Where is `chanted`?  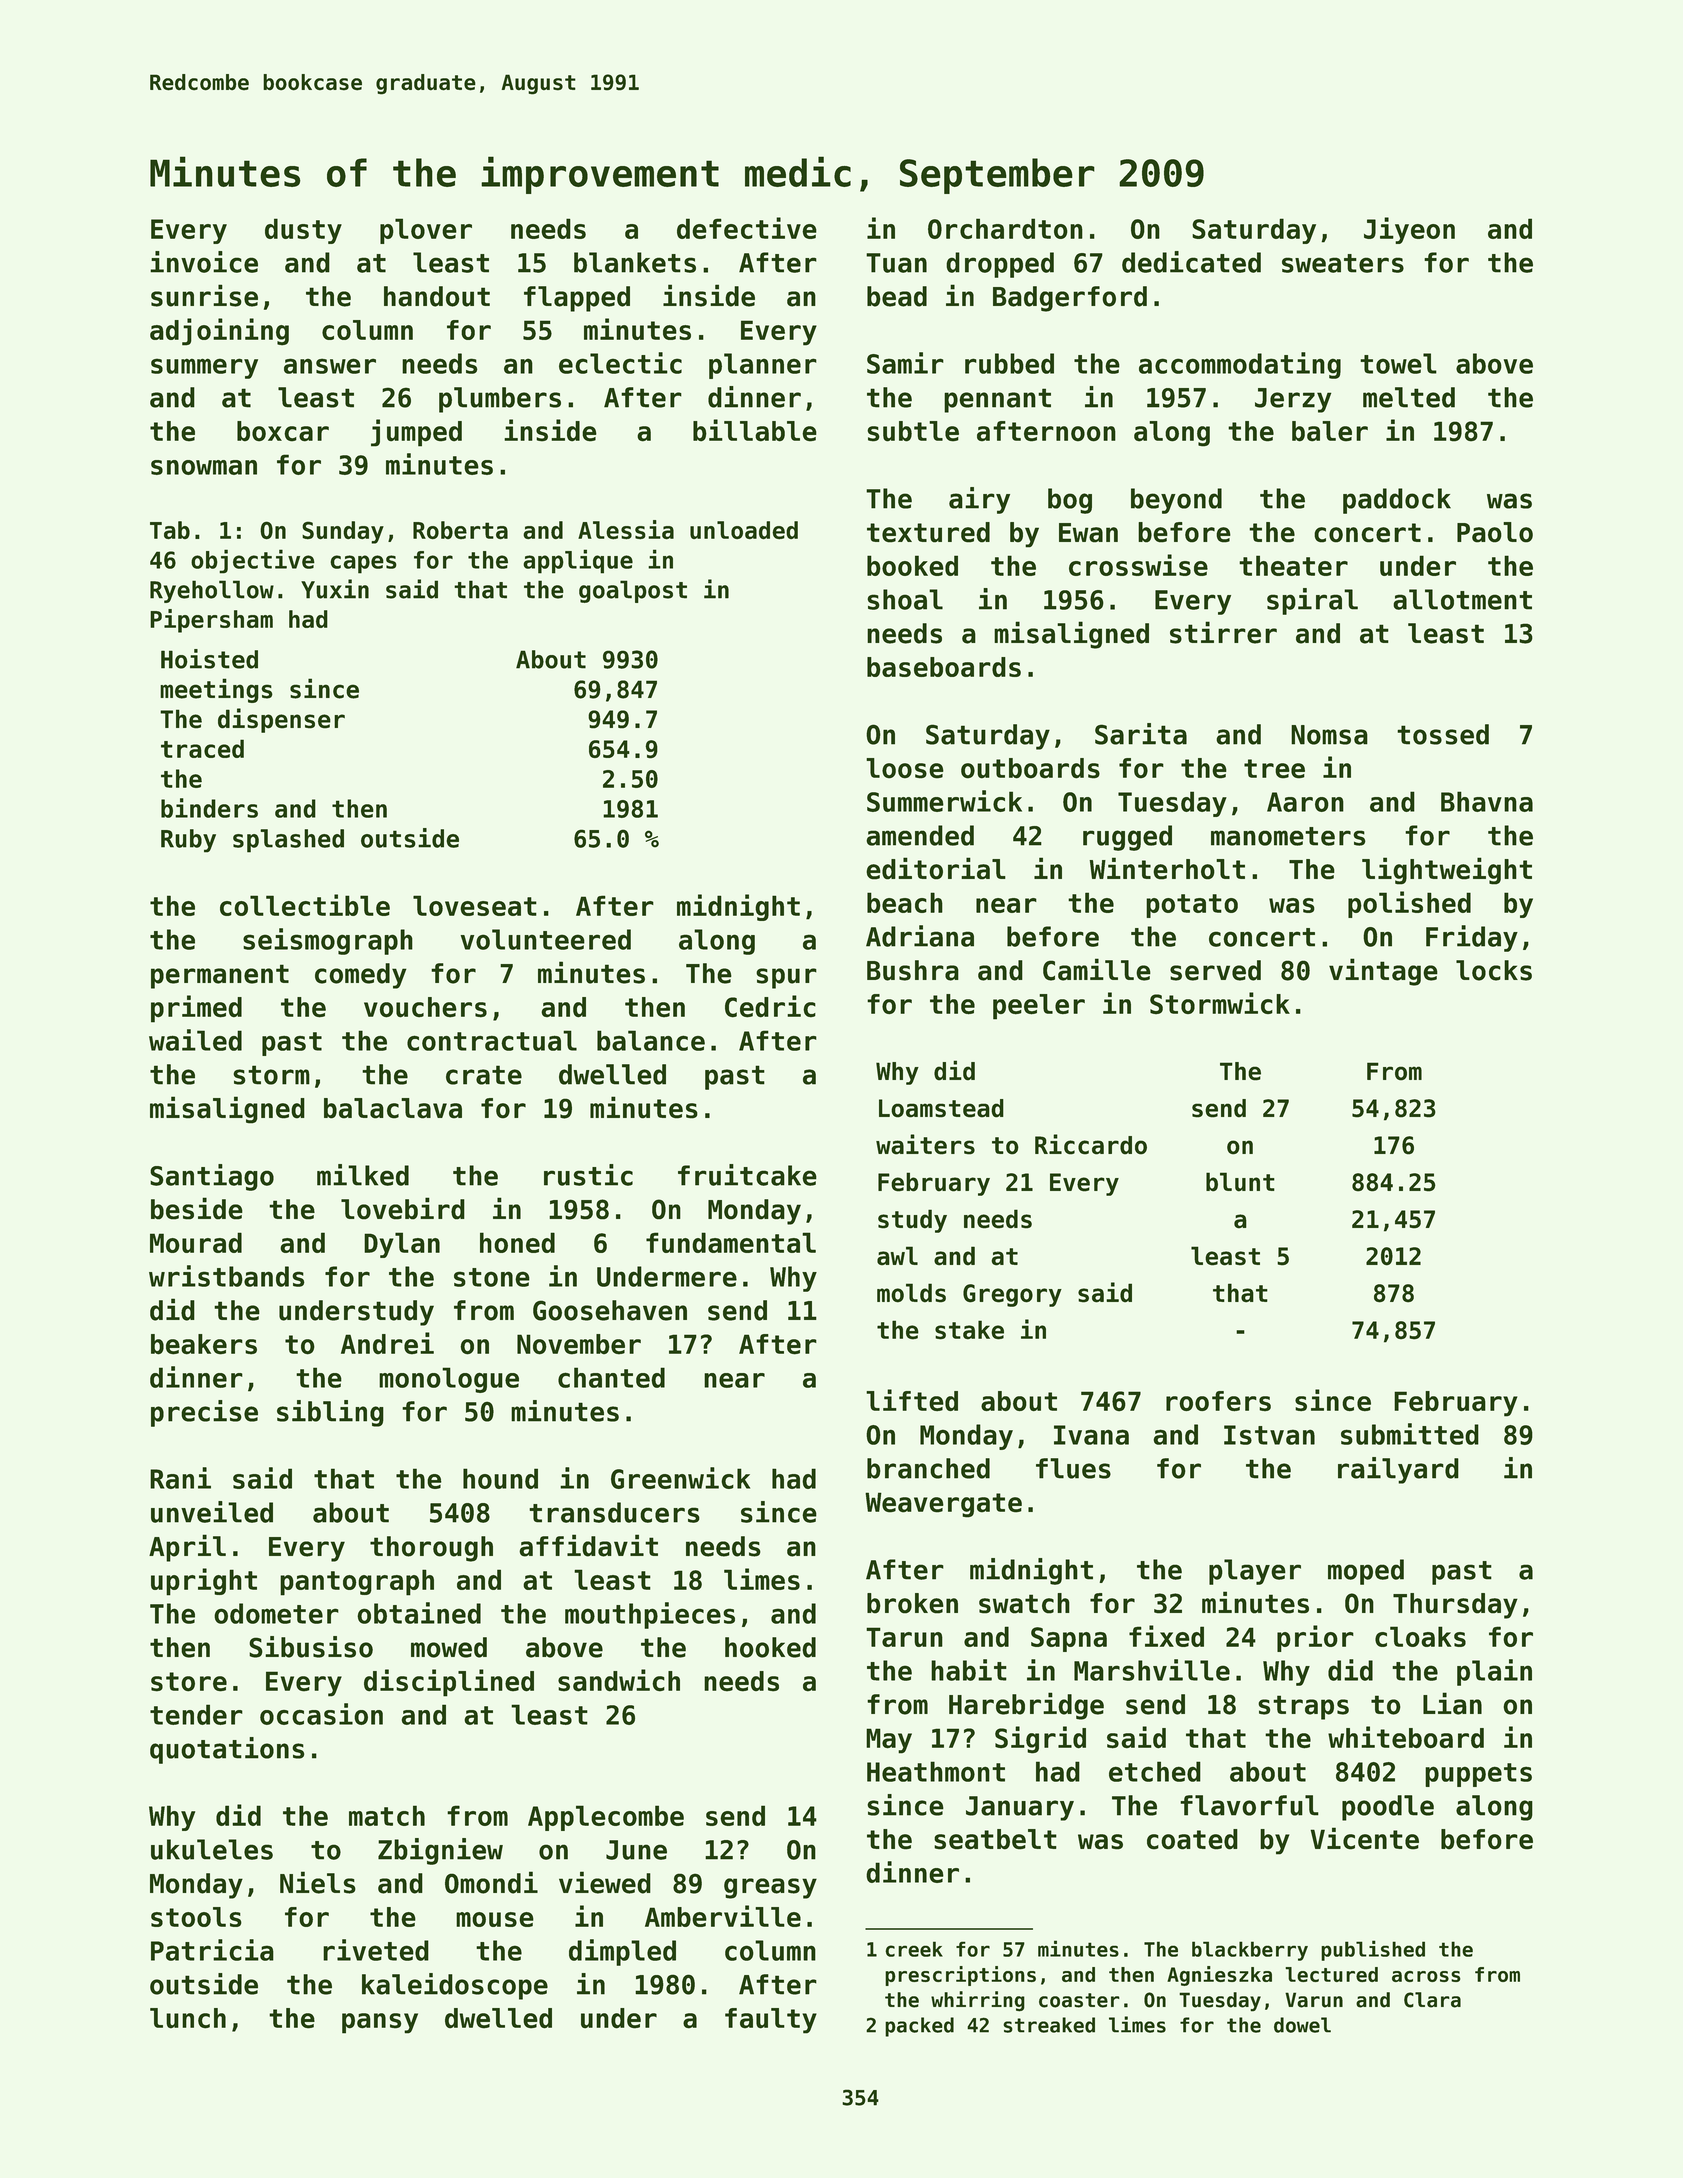 chanted is located at coordinates (611, 1377).
